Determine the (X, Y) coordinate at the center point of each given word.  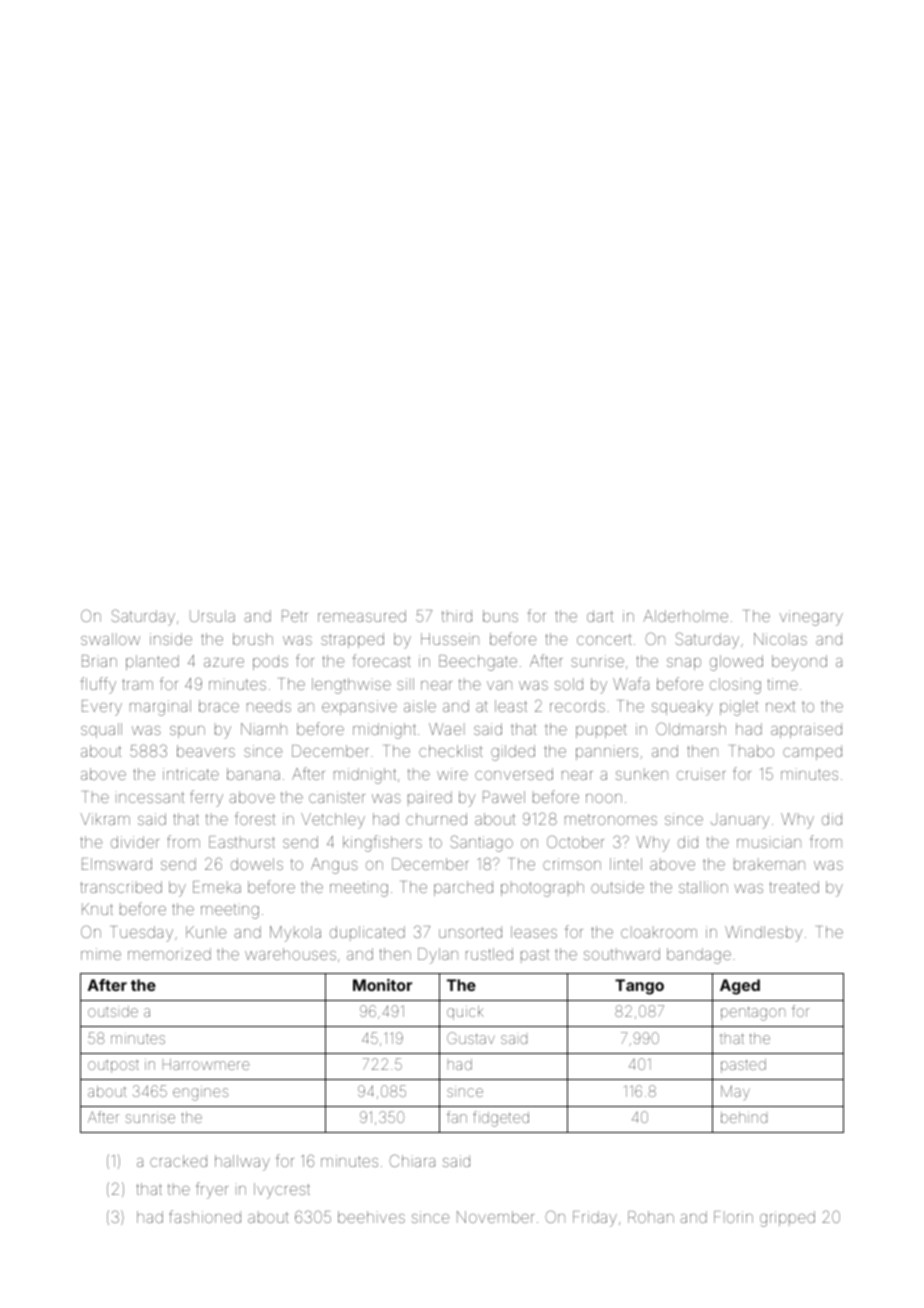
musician (769, 842)
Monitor (382, 985)
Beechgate (478, 663)
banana (253, 774)
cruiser (701, 774)
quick (465, 1013)
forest (255, 818)
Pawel (504, 797)
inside (171, 639)
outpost (113, 1067)
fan (457, 1117)
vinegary (811, 618)
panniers (607, 752)
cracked (178, 1161)
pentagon (753, 1013)
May (735, 1092)
